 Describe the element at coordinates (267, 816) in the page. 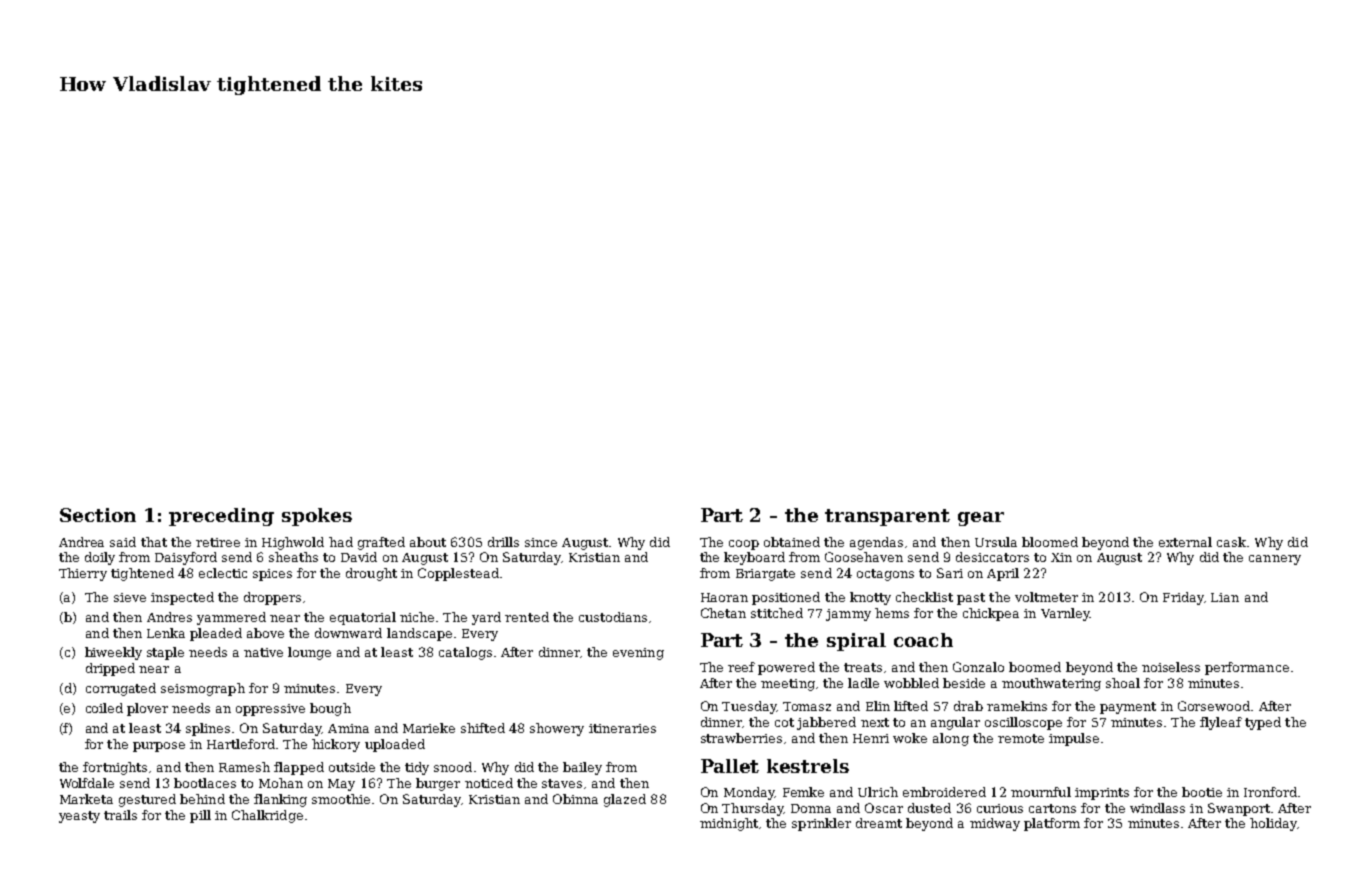

I see `Chalkridge` at that location.
